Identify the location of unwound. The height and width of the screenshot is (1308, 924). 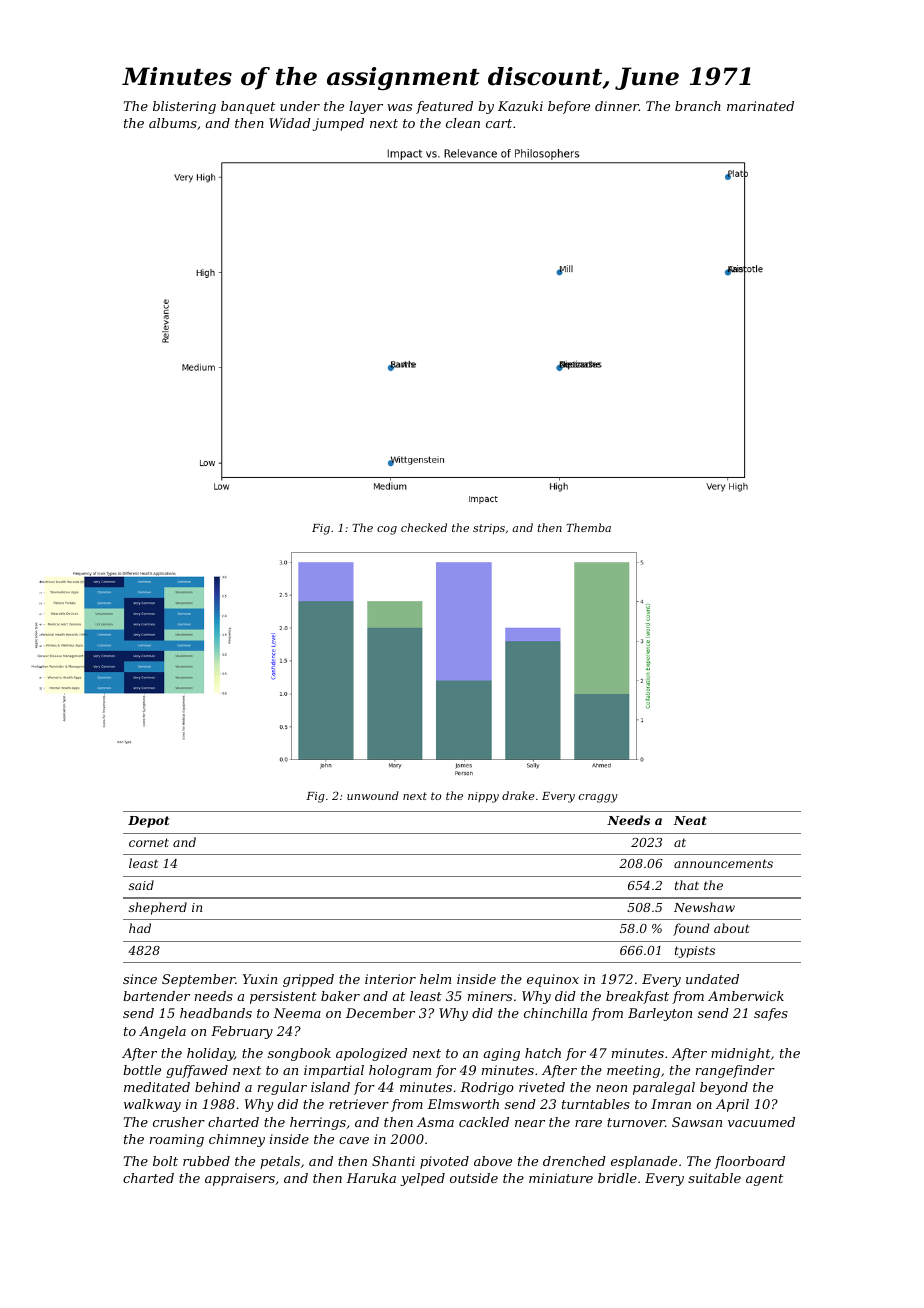
(373, 795).
